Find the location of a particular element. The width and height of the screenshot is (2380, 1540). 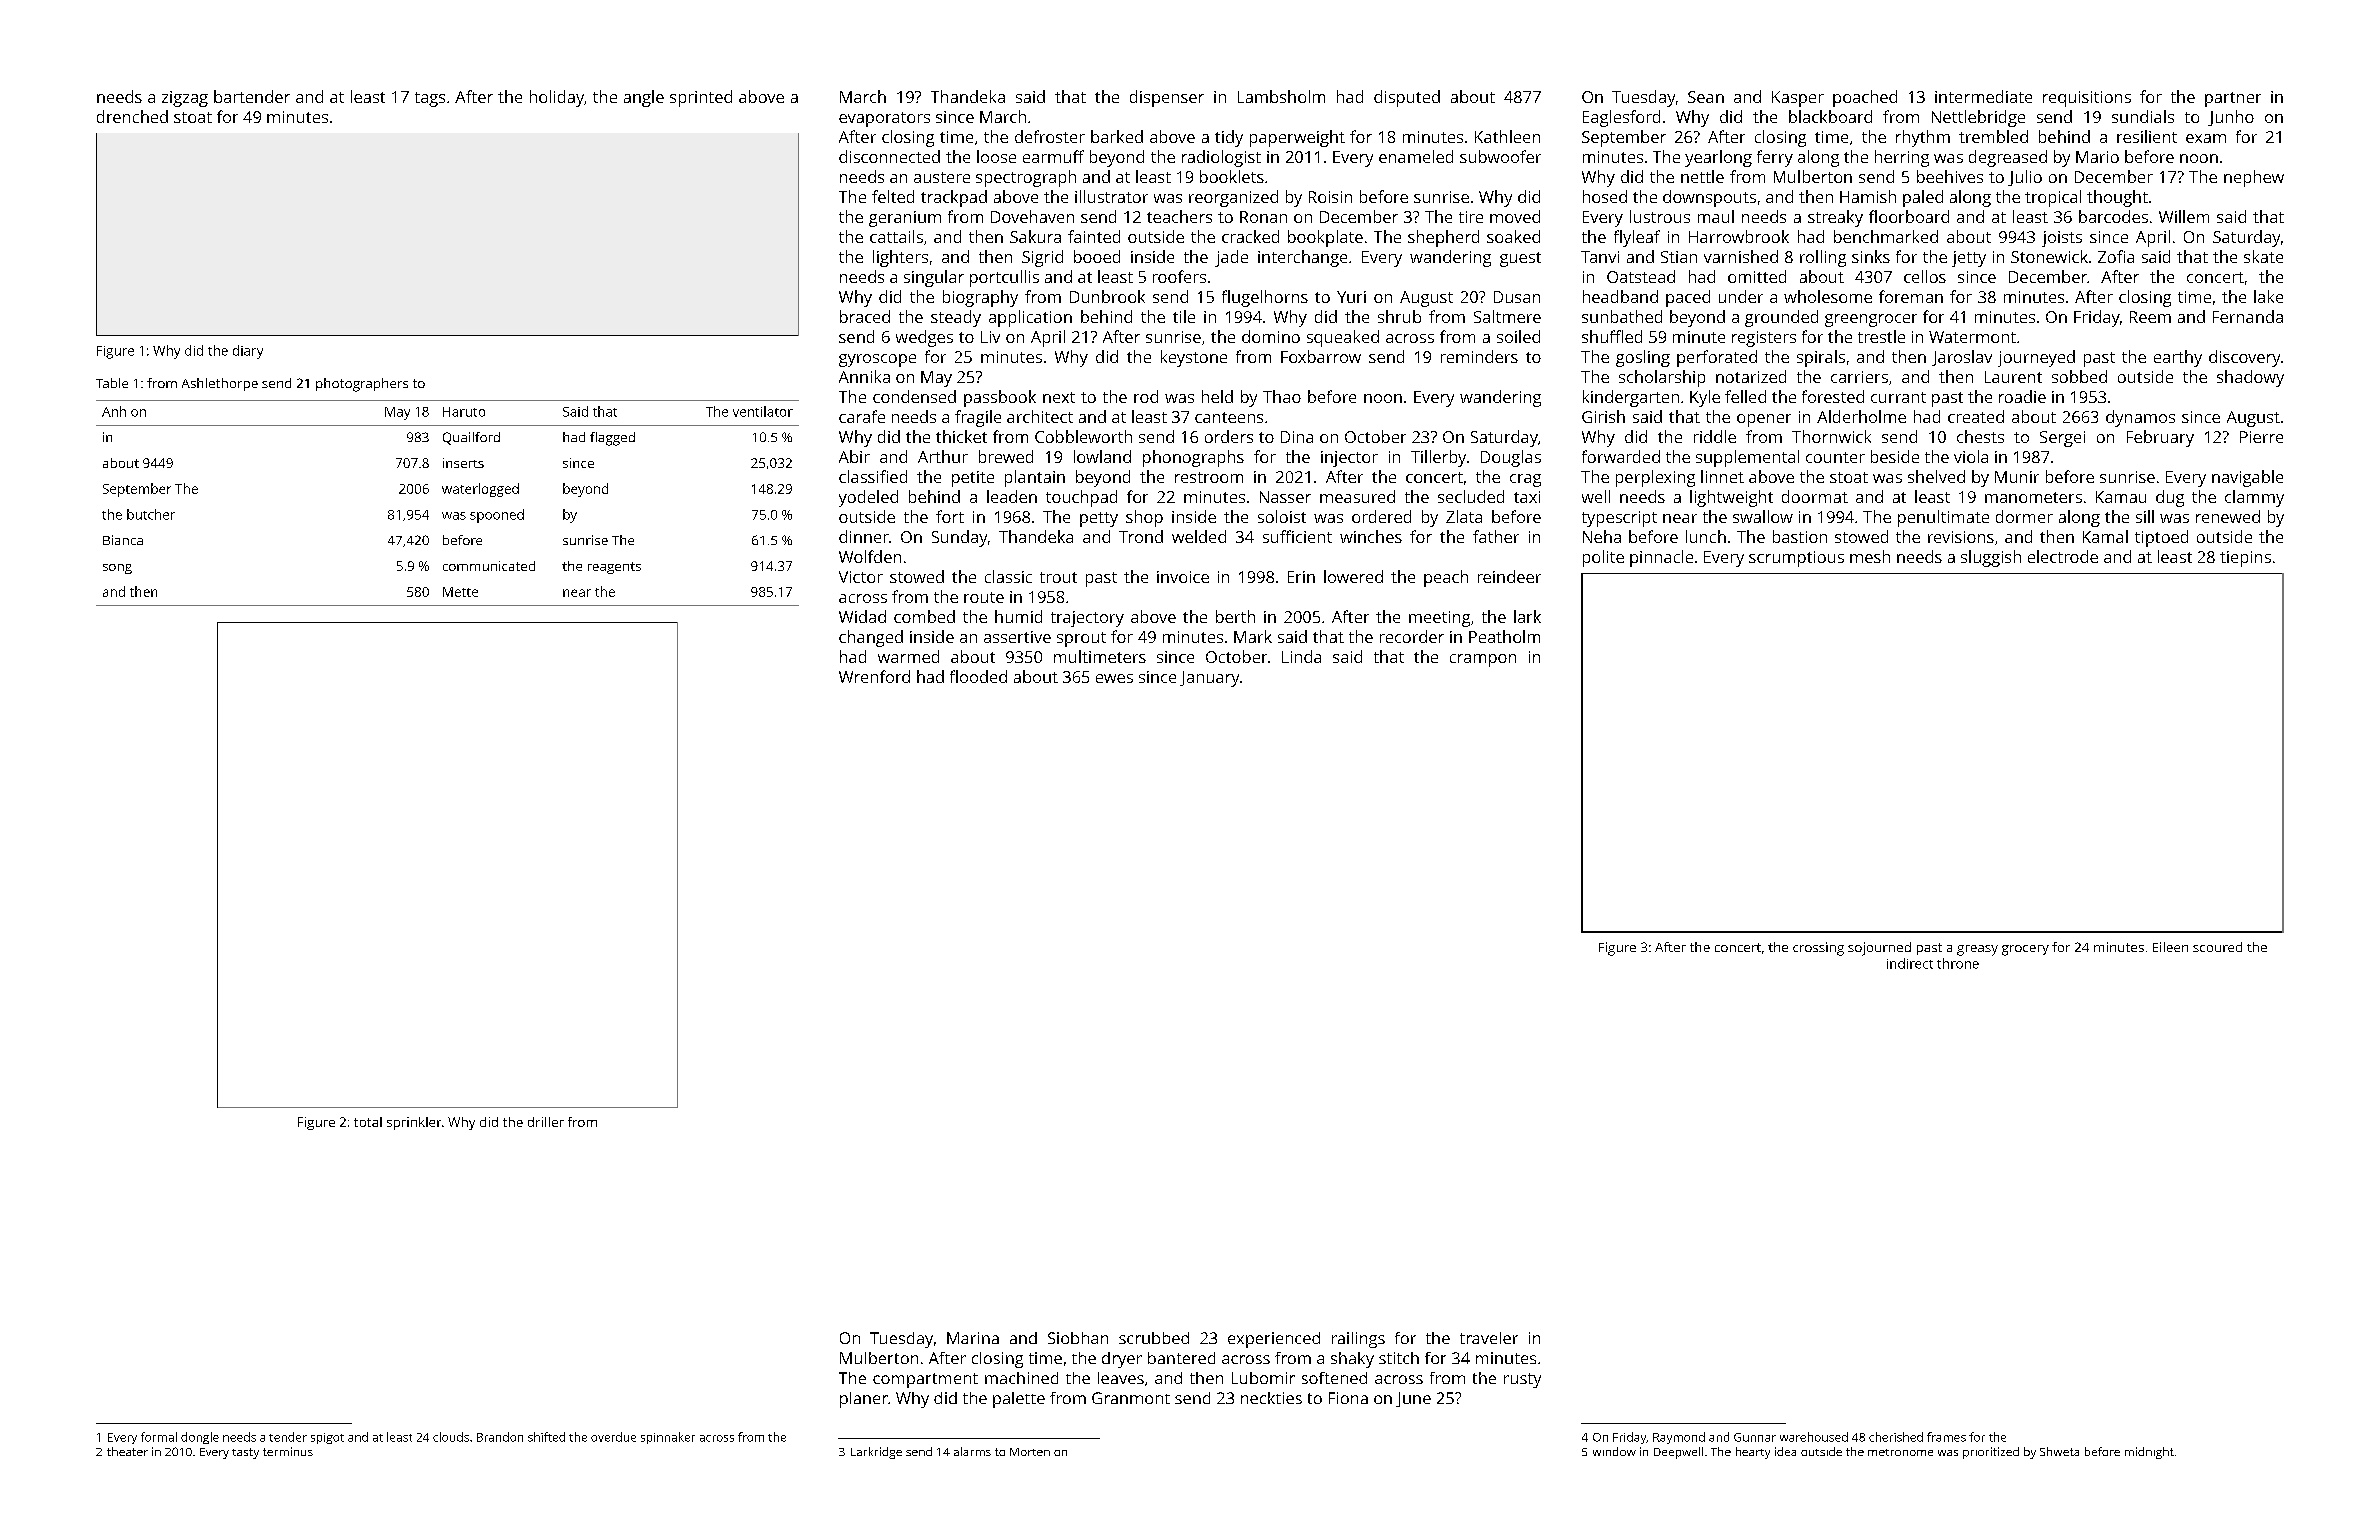

traveler is located at coordinates (1489, 1338).
